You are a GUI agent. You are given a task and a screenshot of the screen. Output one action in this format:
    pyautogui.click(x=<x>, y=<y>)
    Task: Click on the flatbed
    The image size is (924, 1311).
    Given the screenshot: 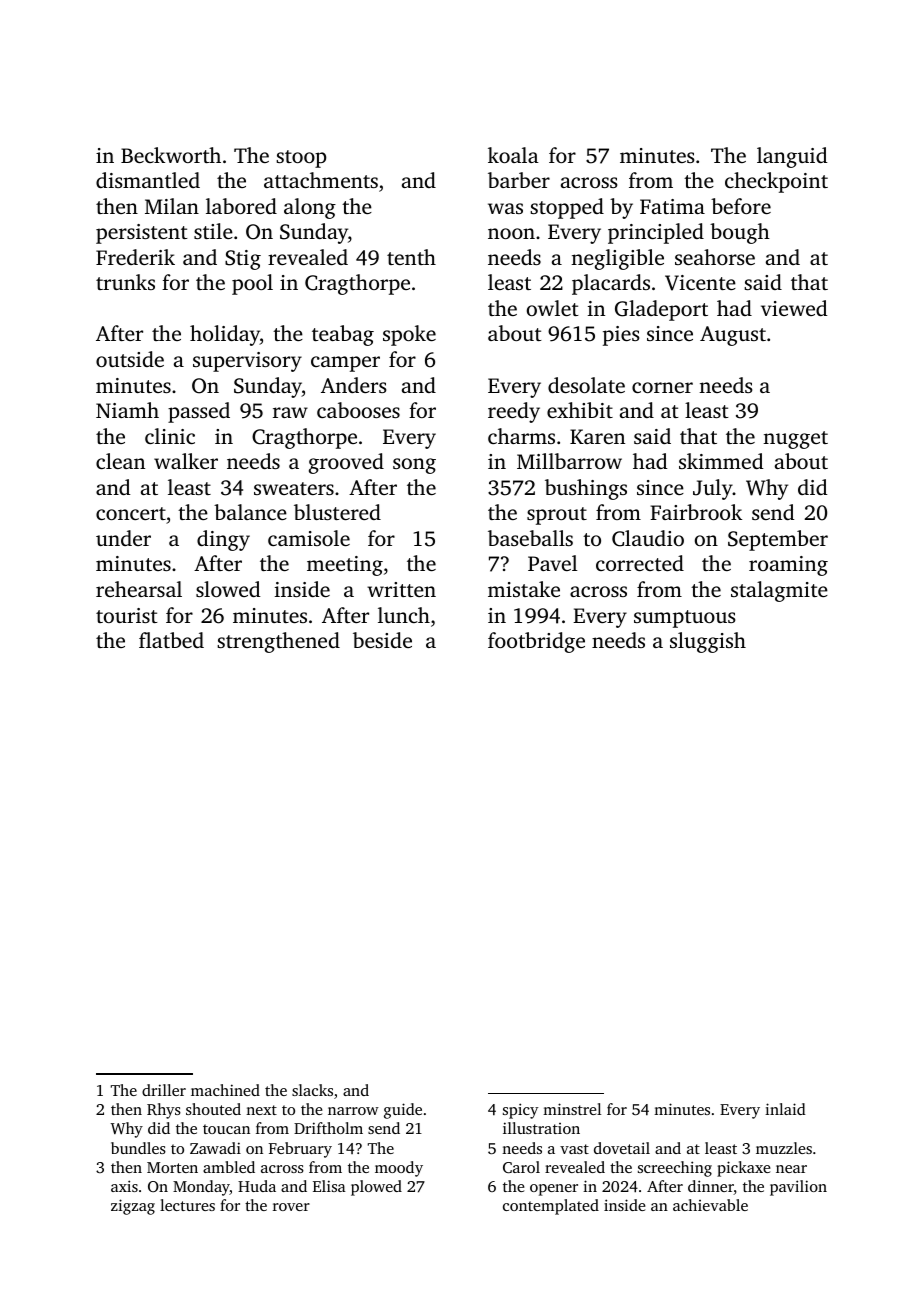 What is the action you would take?
    pyautogui.click(x=171, y=640)
